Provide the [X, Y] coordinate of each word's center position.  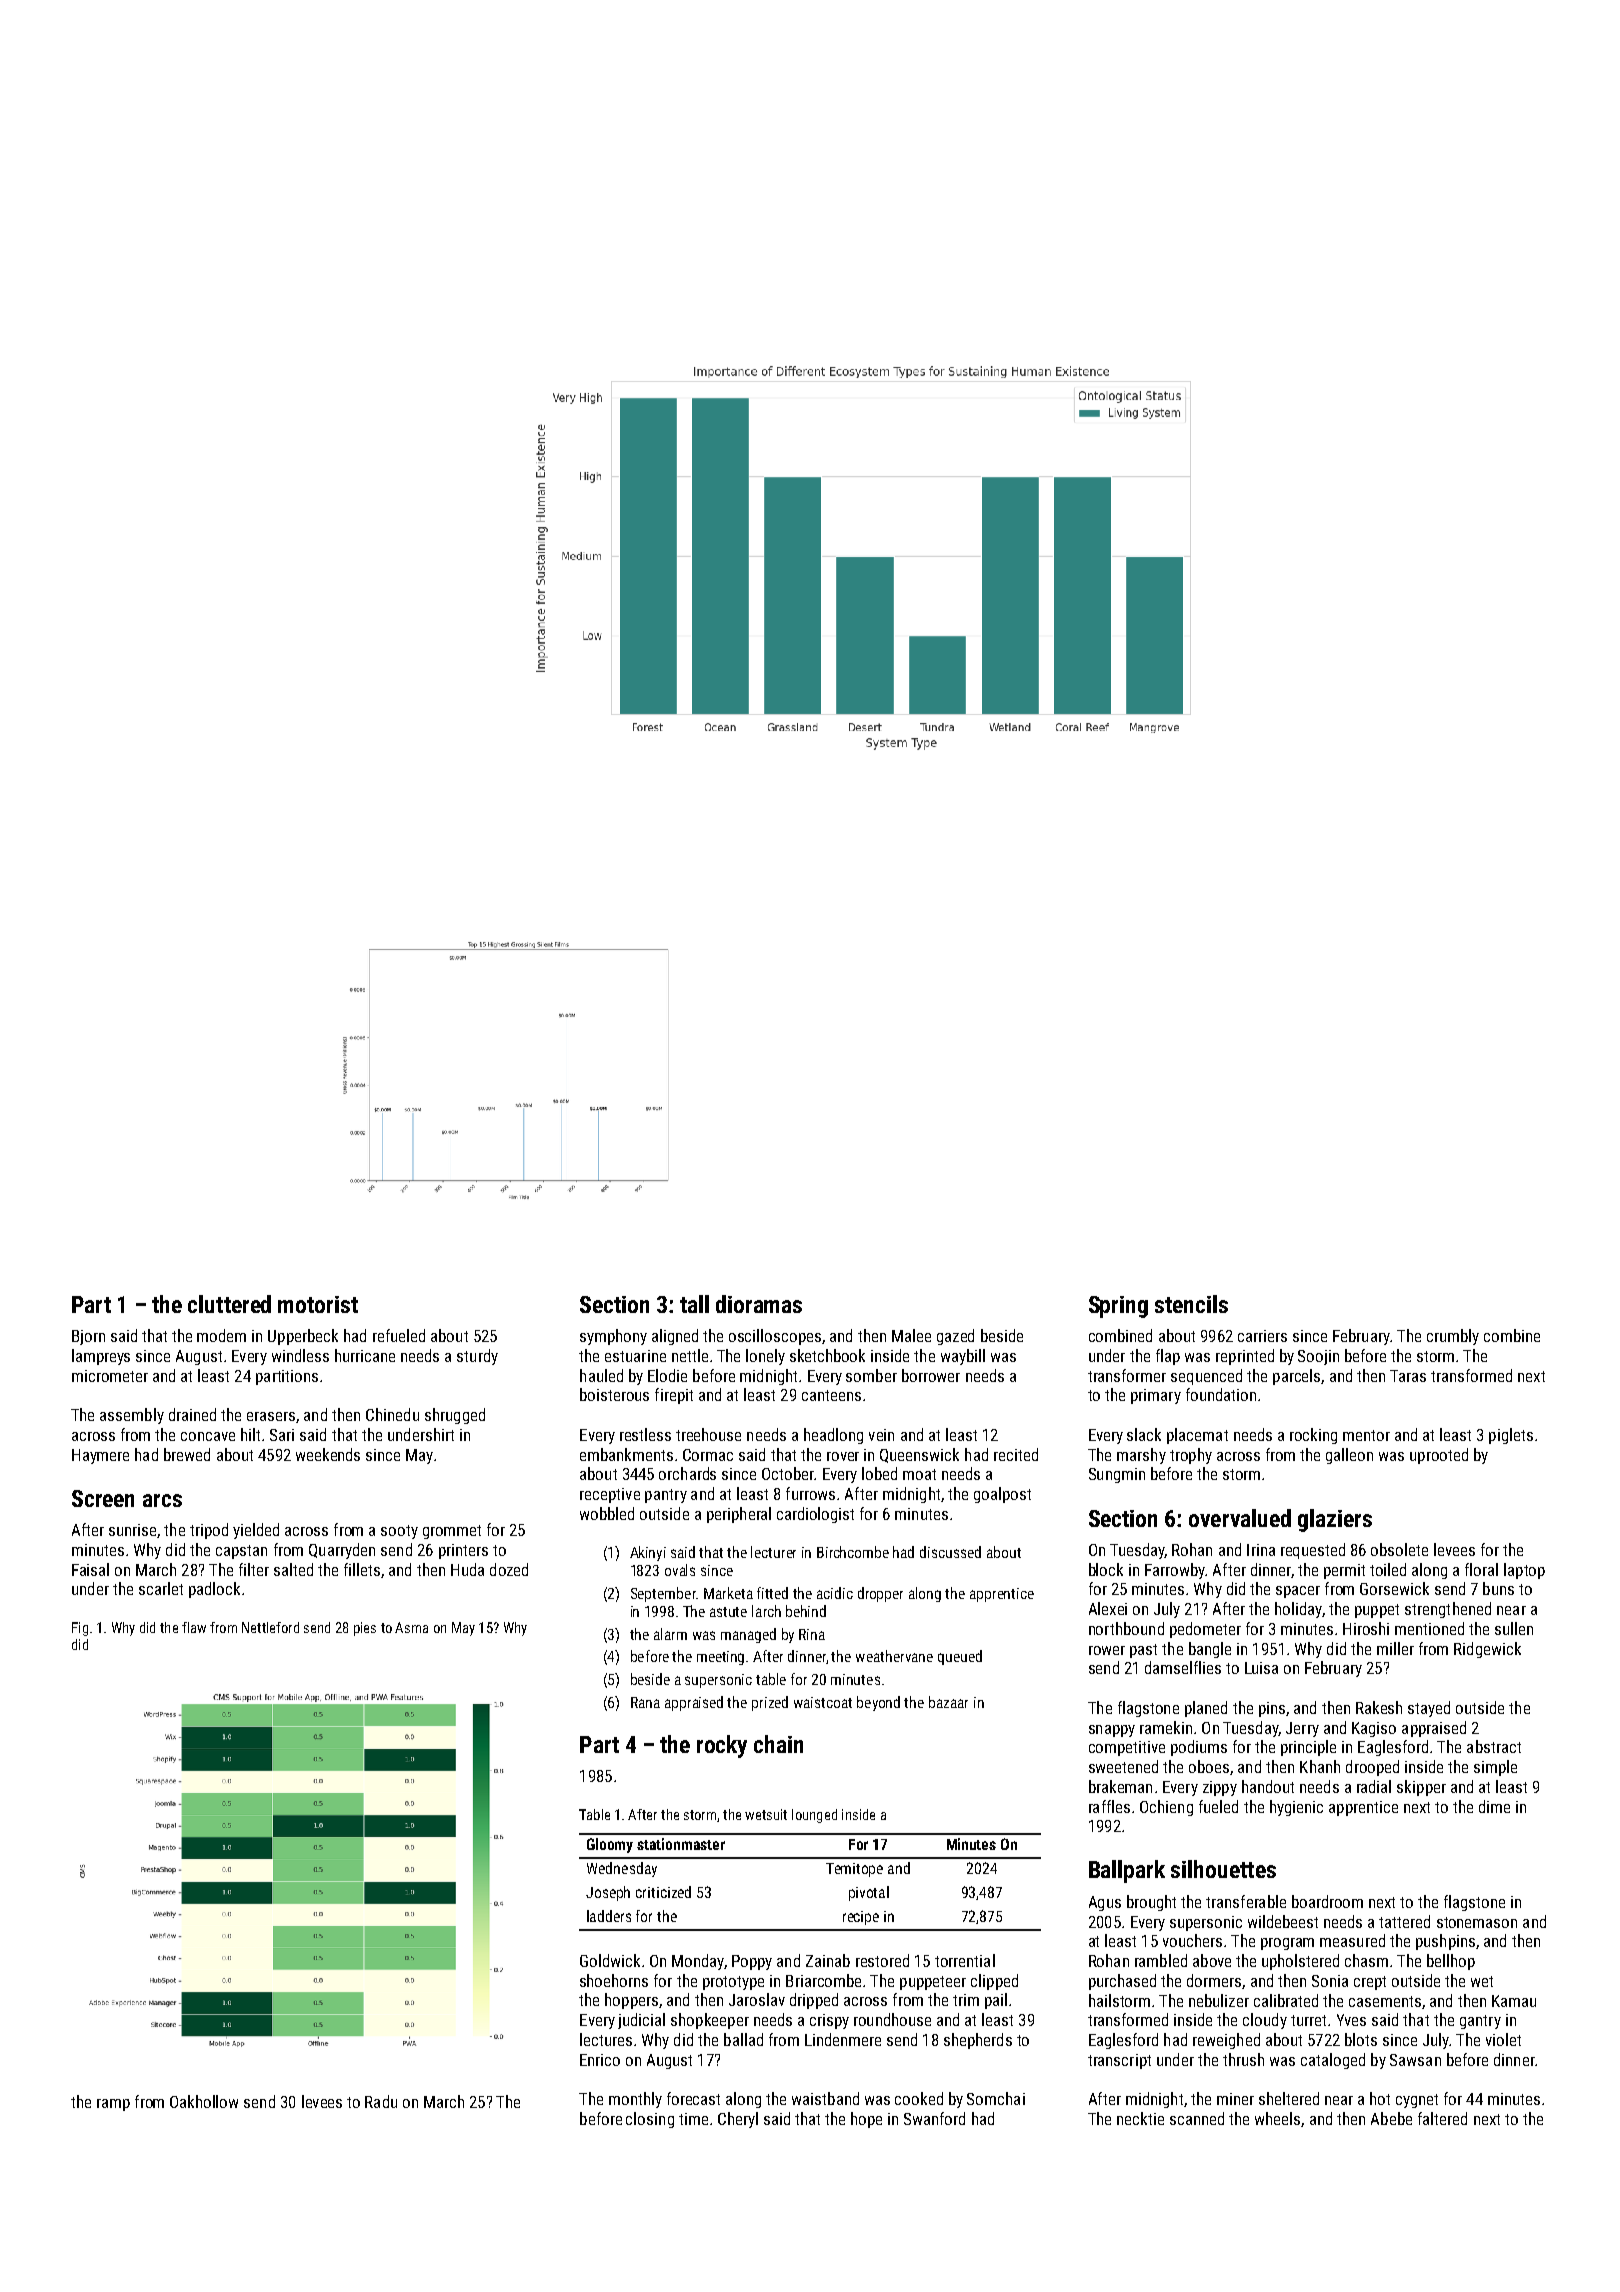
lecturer [773, 1552]
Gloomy [610, 1845]
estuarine [635, 1356]
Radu [381, 2101]
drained [192, 1414]
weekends [328, 1454]
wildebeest [1283, 1921]
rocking [1313, 1436]
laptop [1524, 1571]
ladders [609, 1916]
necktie [1140, 2118]
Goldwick [610, 1960]
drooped [1372, 1768]
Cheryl [738, 2120]
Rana [645, 1702]
